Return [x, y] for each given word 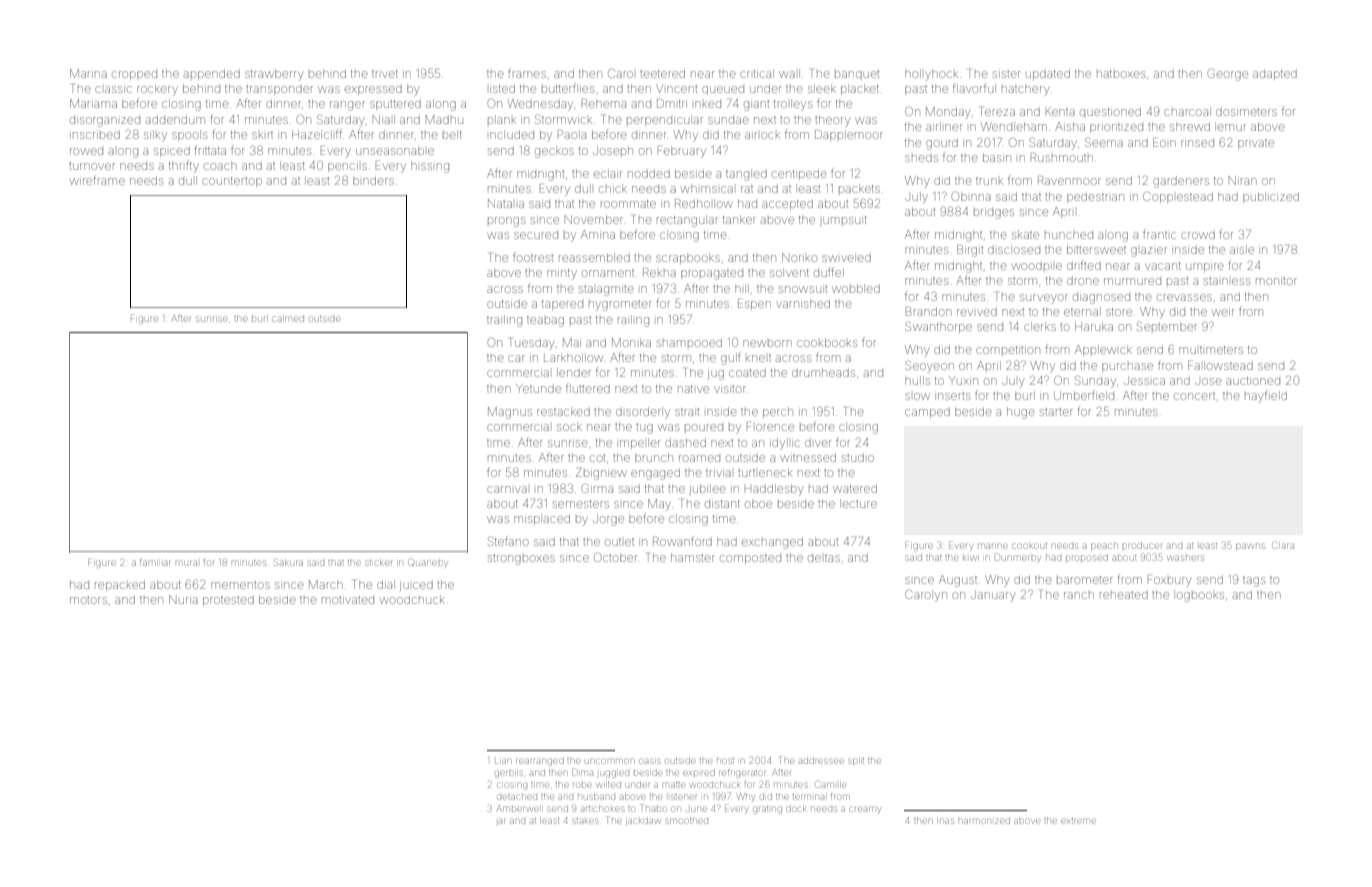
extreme [1078, 821]
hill [742, 288]
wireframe [97, 180]
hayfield [1266, 396]
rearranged [540, 762]
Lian [502, 761]
